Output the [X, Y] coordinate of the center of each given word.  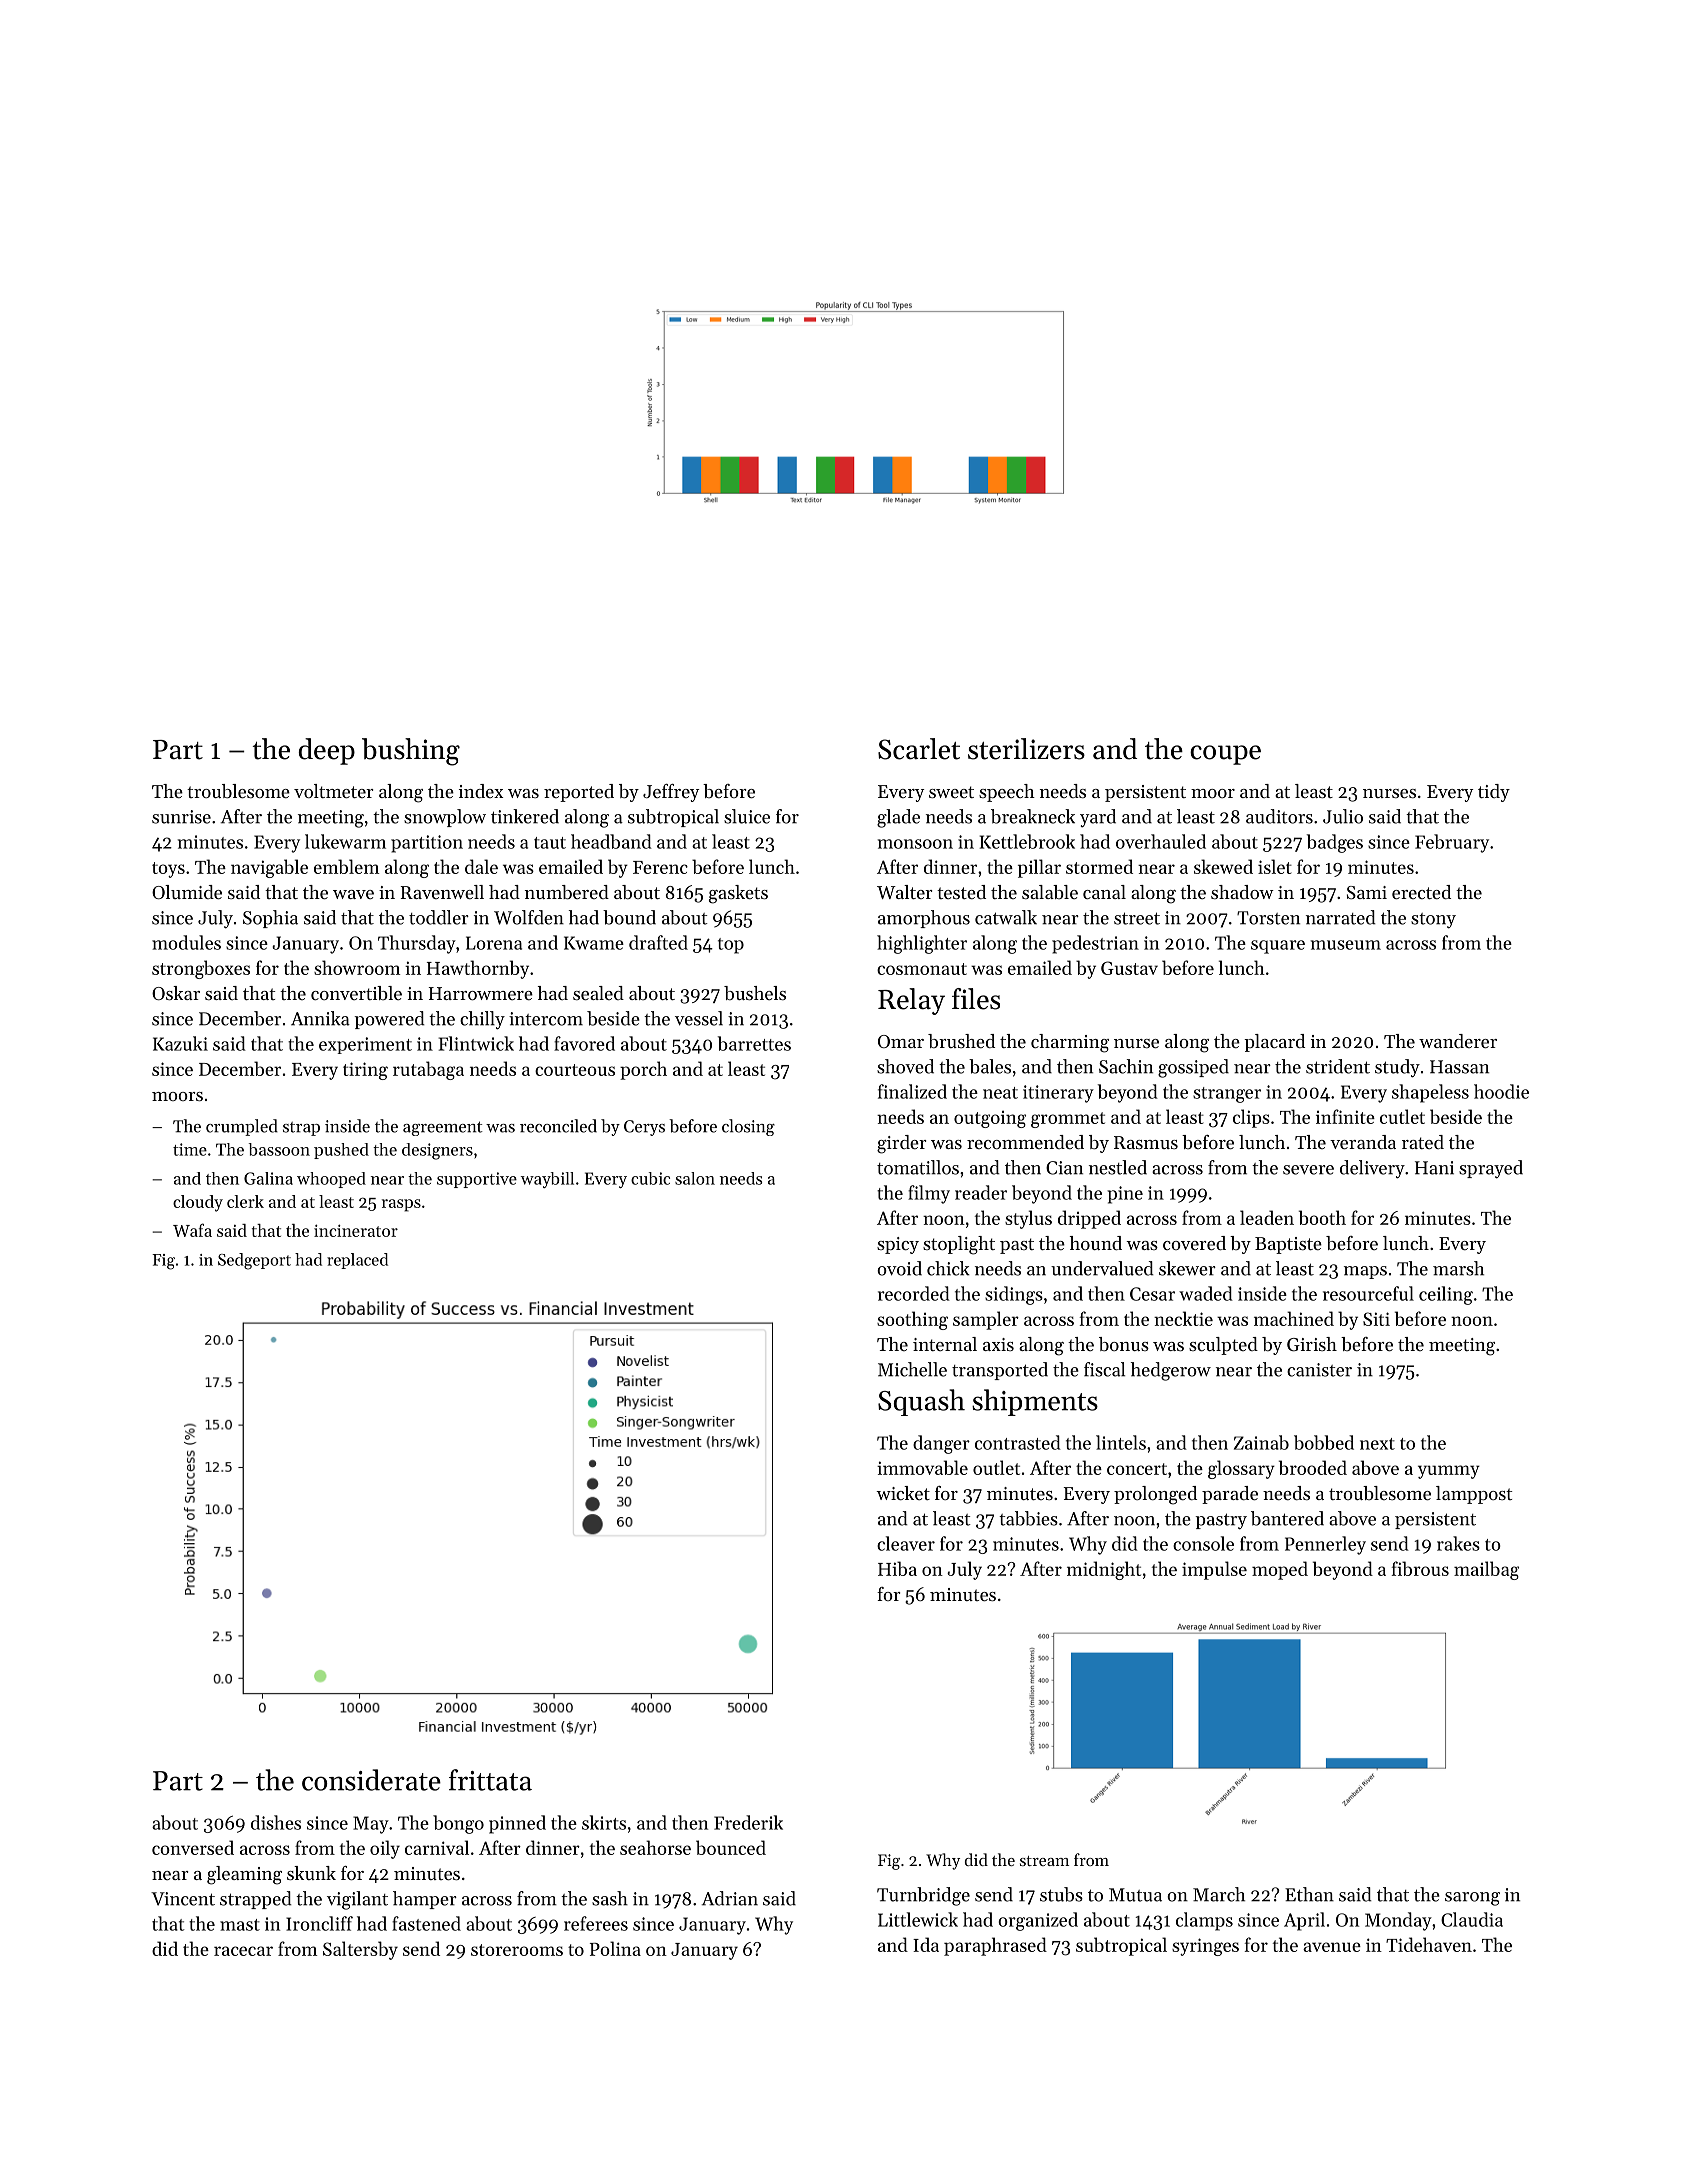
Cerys [644, 1128]
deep [327, 751]
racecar [243, 1951]
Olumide [187, 892]
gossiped [1193, 1068]
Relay [911, 1001]
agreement [443, 1128]
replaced [357, 1261]
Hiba [897, 1568]
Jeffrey [671, 793]
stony [1433, 921]
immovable [922, 1467]
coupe [1225, 755]
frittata [490, 1780]
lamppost [1474, 1495]
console [1203, 1543]
